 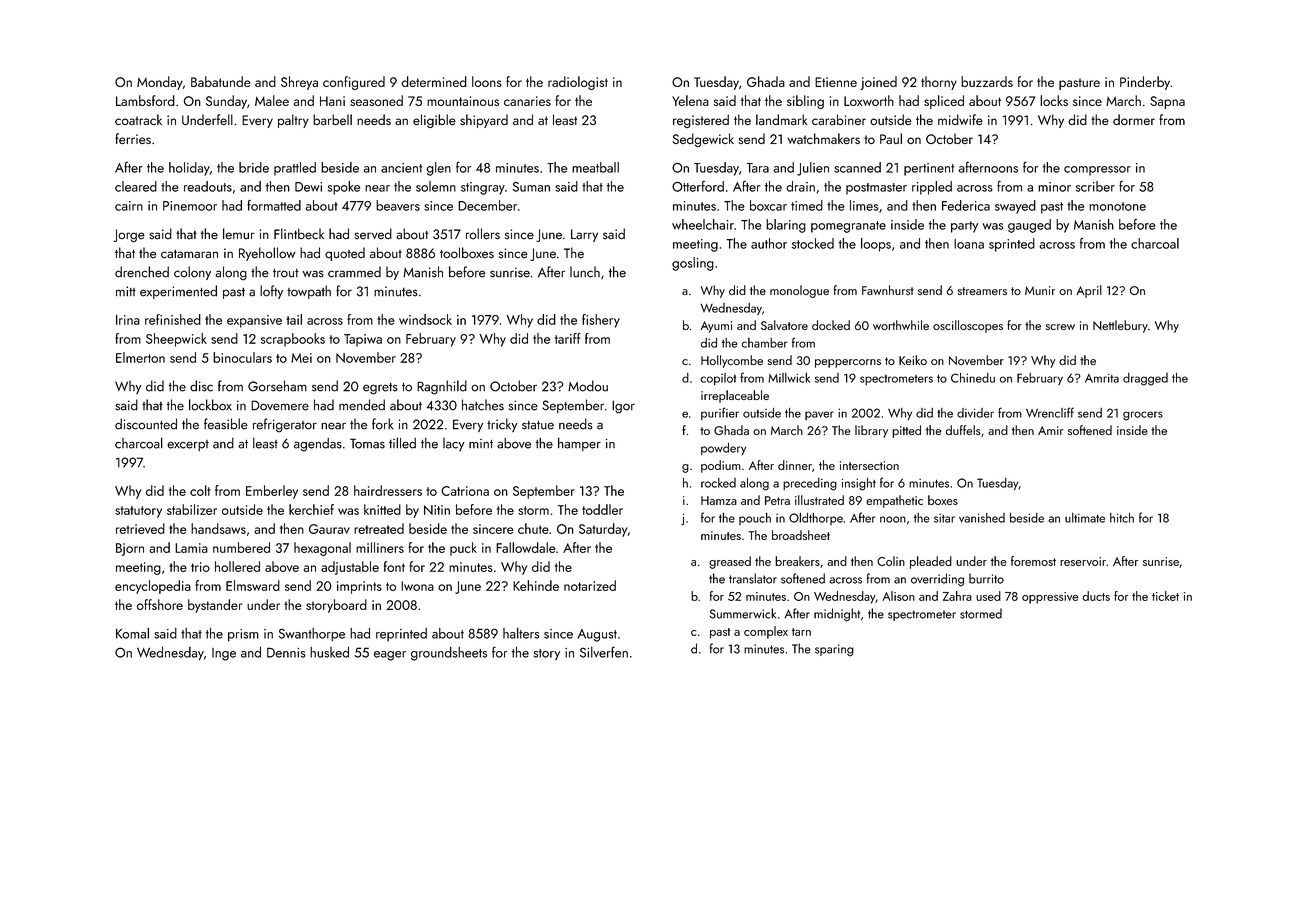 I want to click on Pinderby, so click(x=1145, y=83).
